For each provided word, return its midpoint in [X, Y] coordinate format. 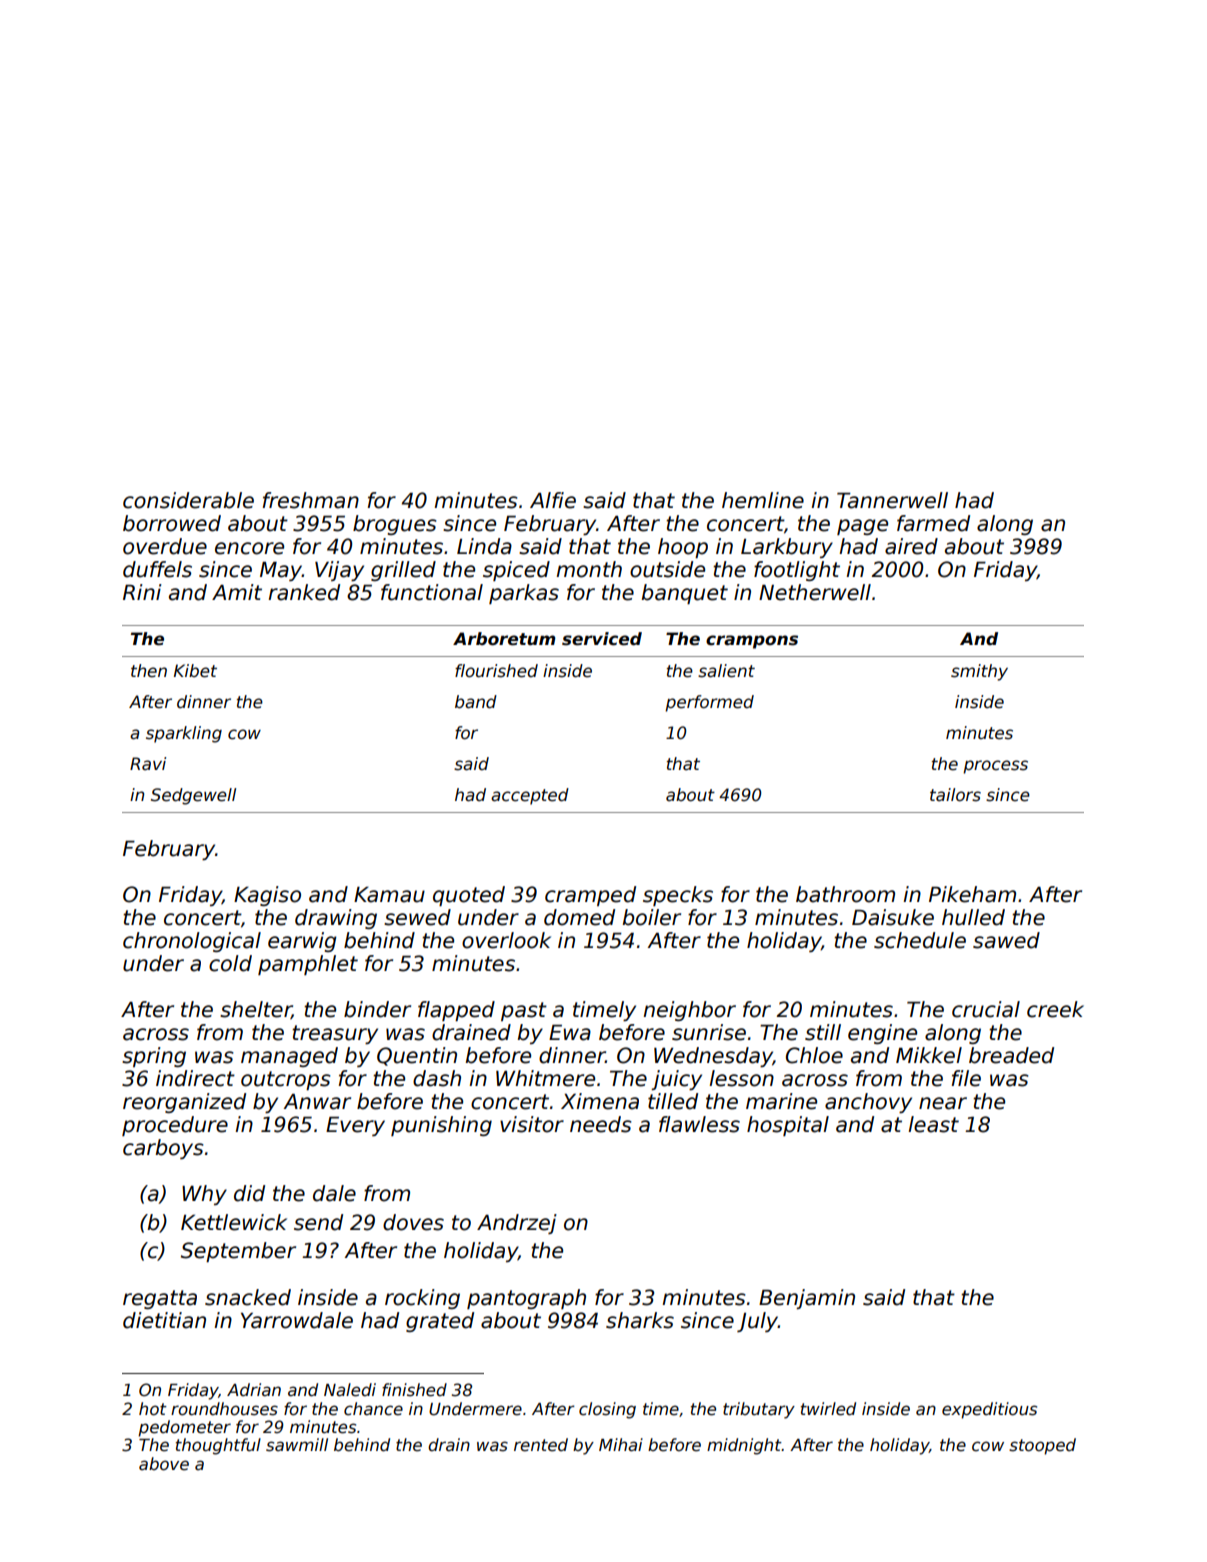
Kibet [195, 671]
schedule [920, 940]
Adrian [254, 1390]
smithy [979, 672]
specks [678, 896]
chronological [192, 942]
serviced [602, 639]
